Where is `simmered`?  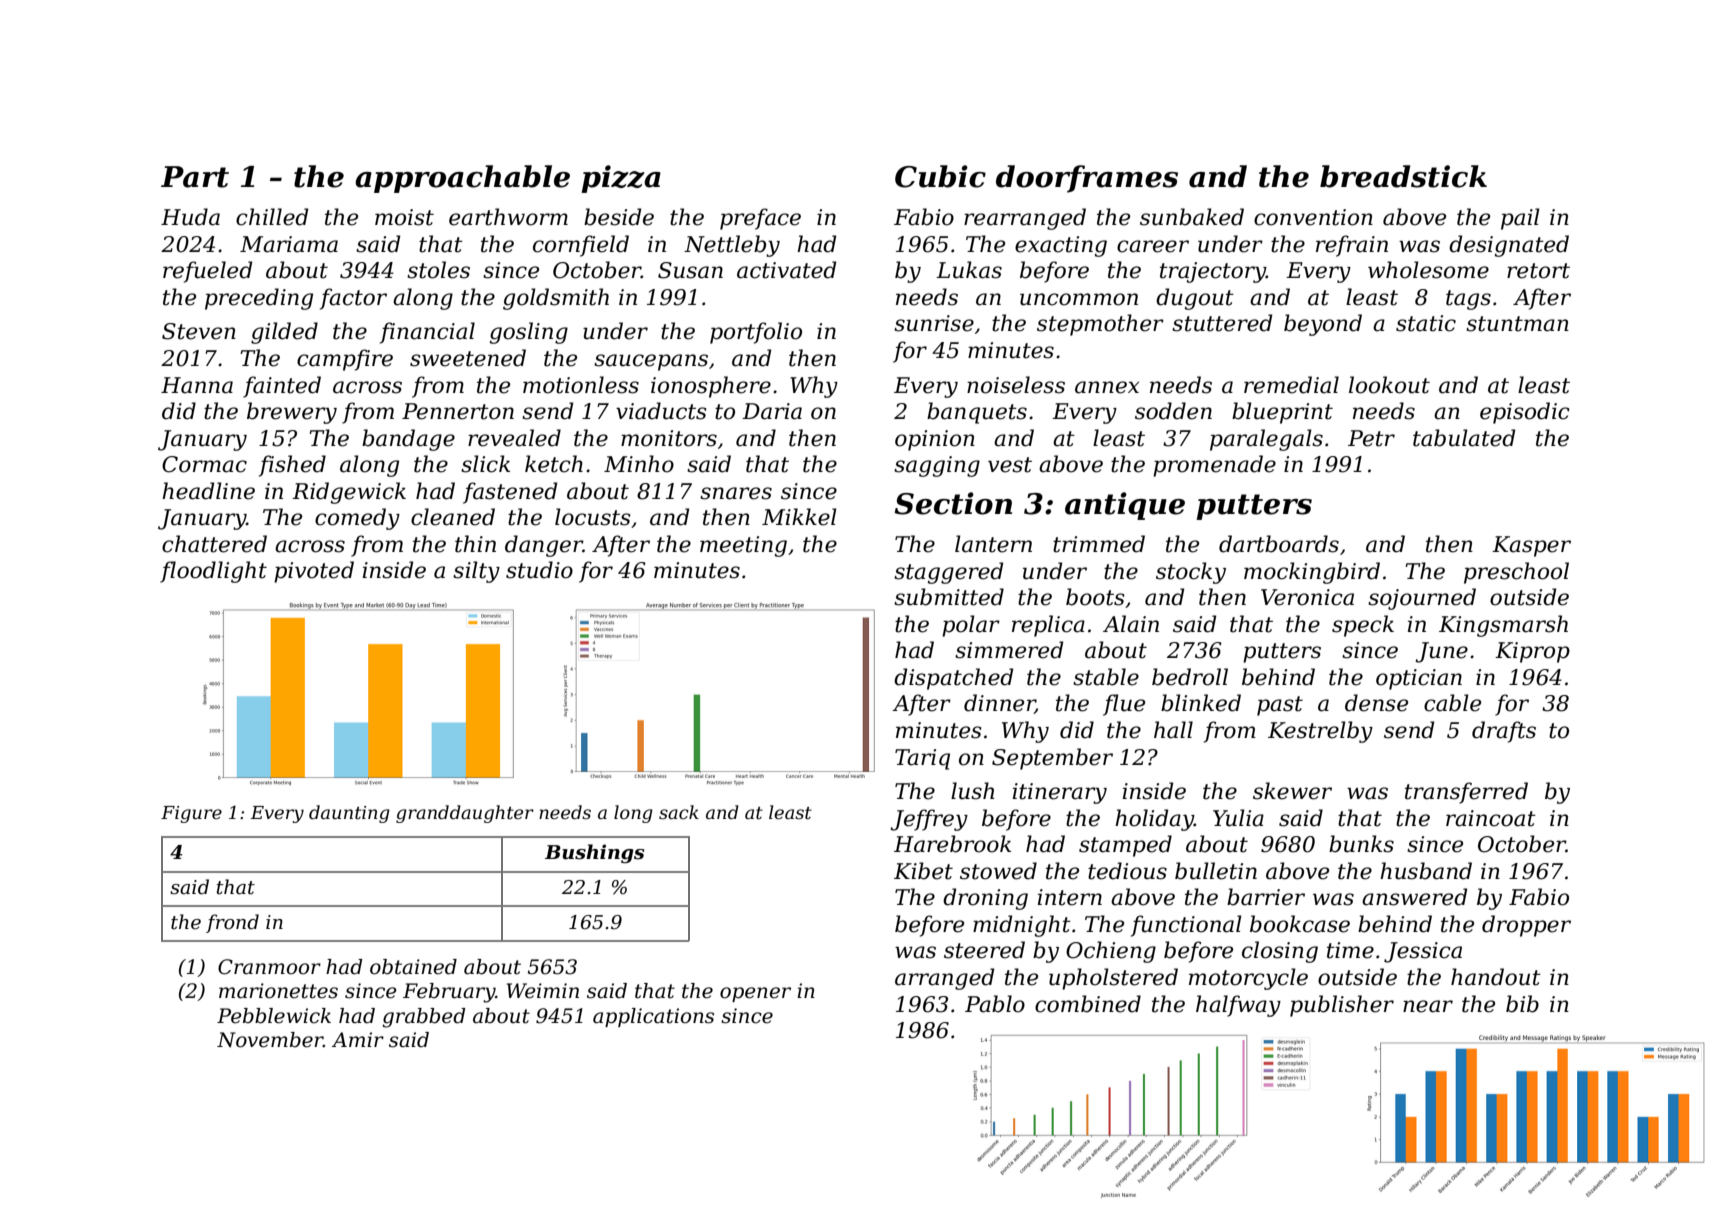
simmered is located at coordinates (1009, 650).
